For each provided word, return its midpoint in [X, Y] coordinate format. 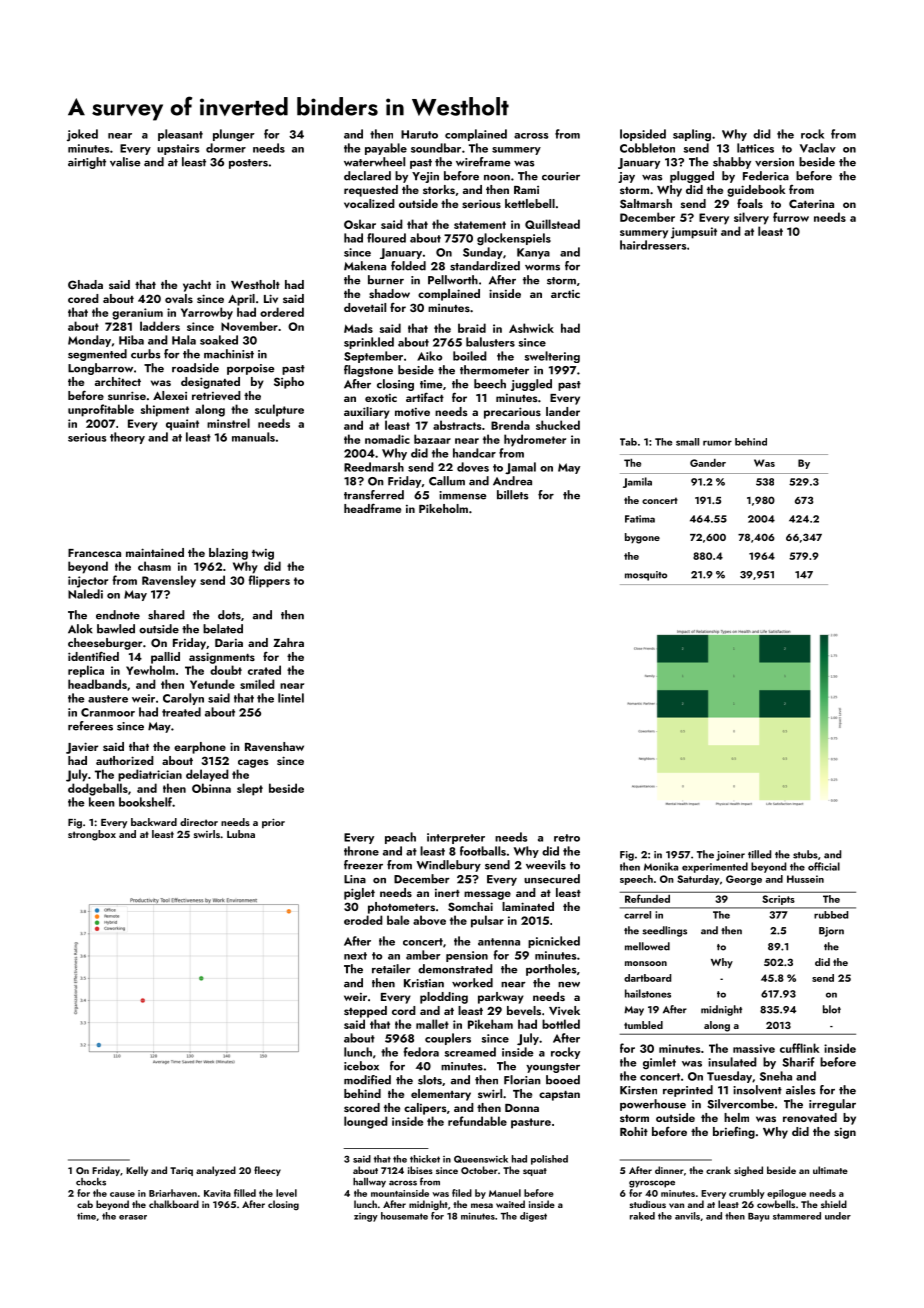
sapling [692, 135]
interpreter [456, 838]
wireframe [483, 162]
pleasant [180, 135]
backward [154, 822]
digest [533, 1217]
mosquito [646, 576]
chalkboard [174, 1204]
